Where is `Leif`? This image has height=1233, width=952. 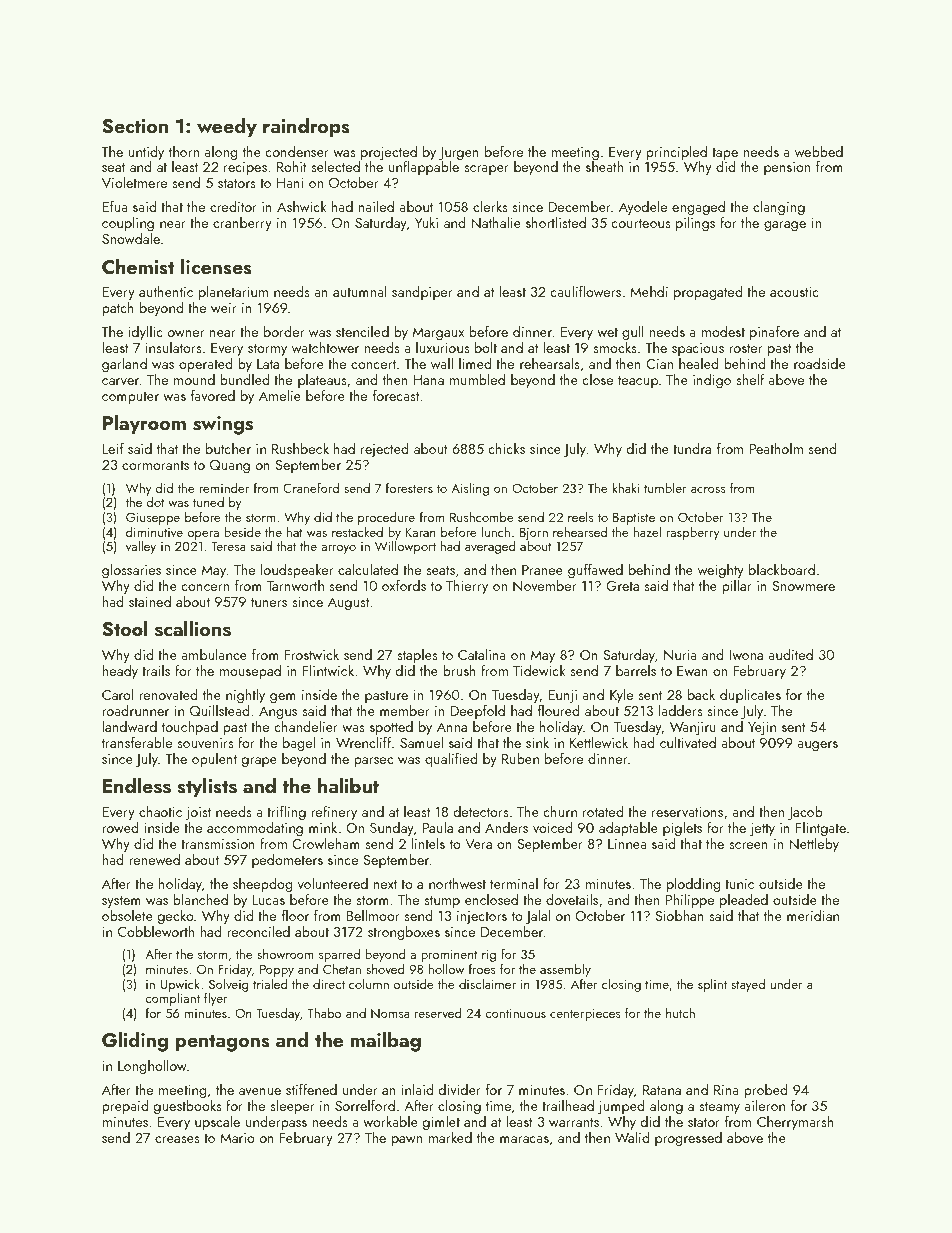
Leif is located at coordinates (113, 448).
